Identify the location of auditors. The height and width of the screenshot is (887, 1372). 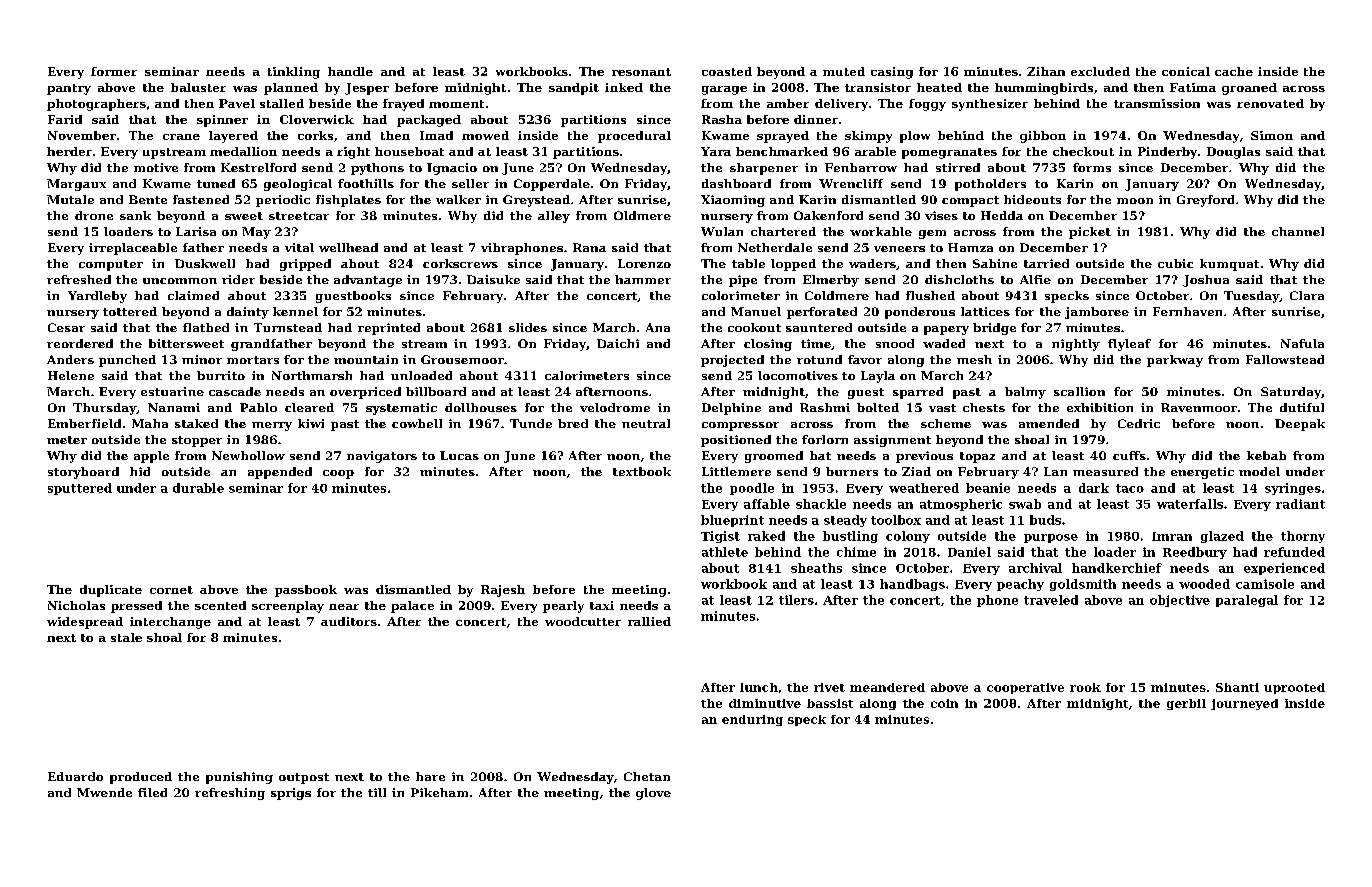
(349, 621).
